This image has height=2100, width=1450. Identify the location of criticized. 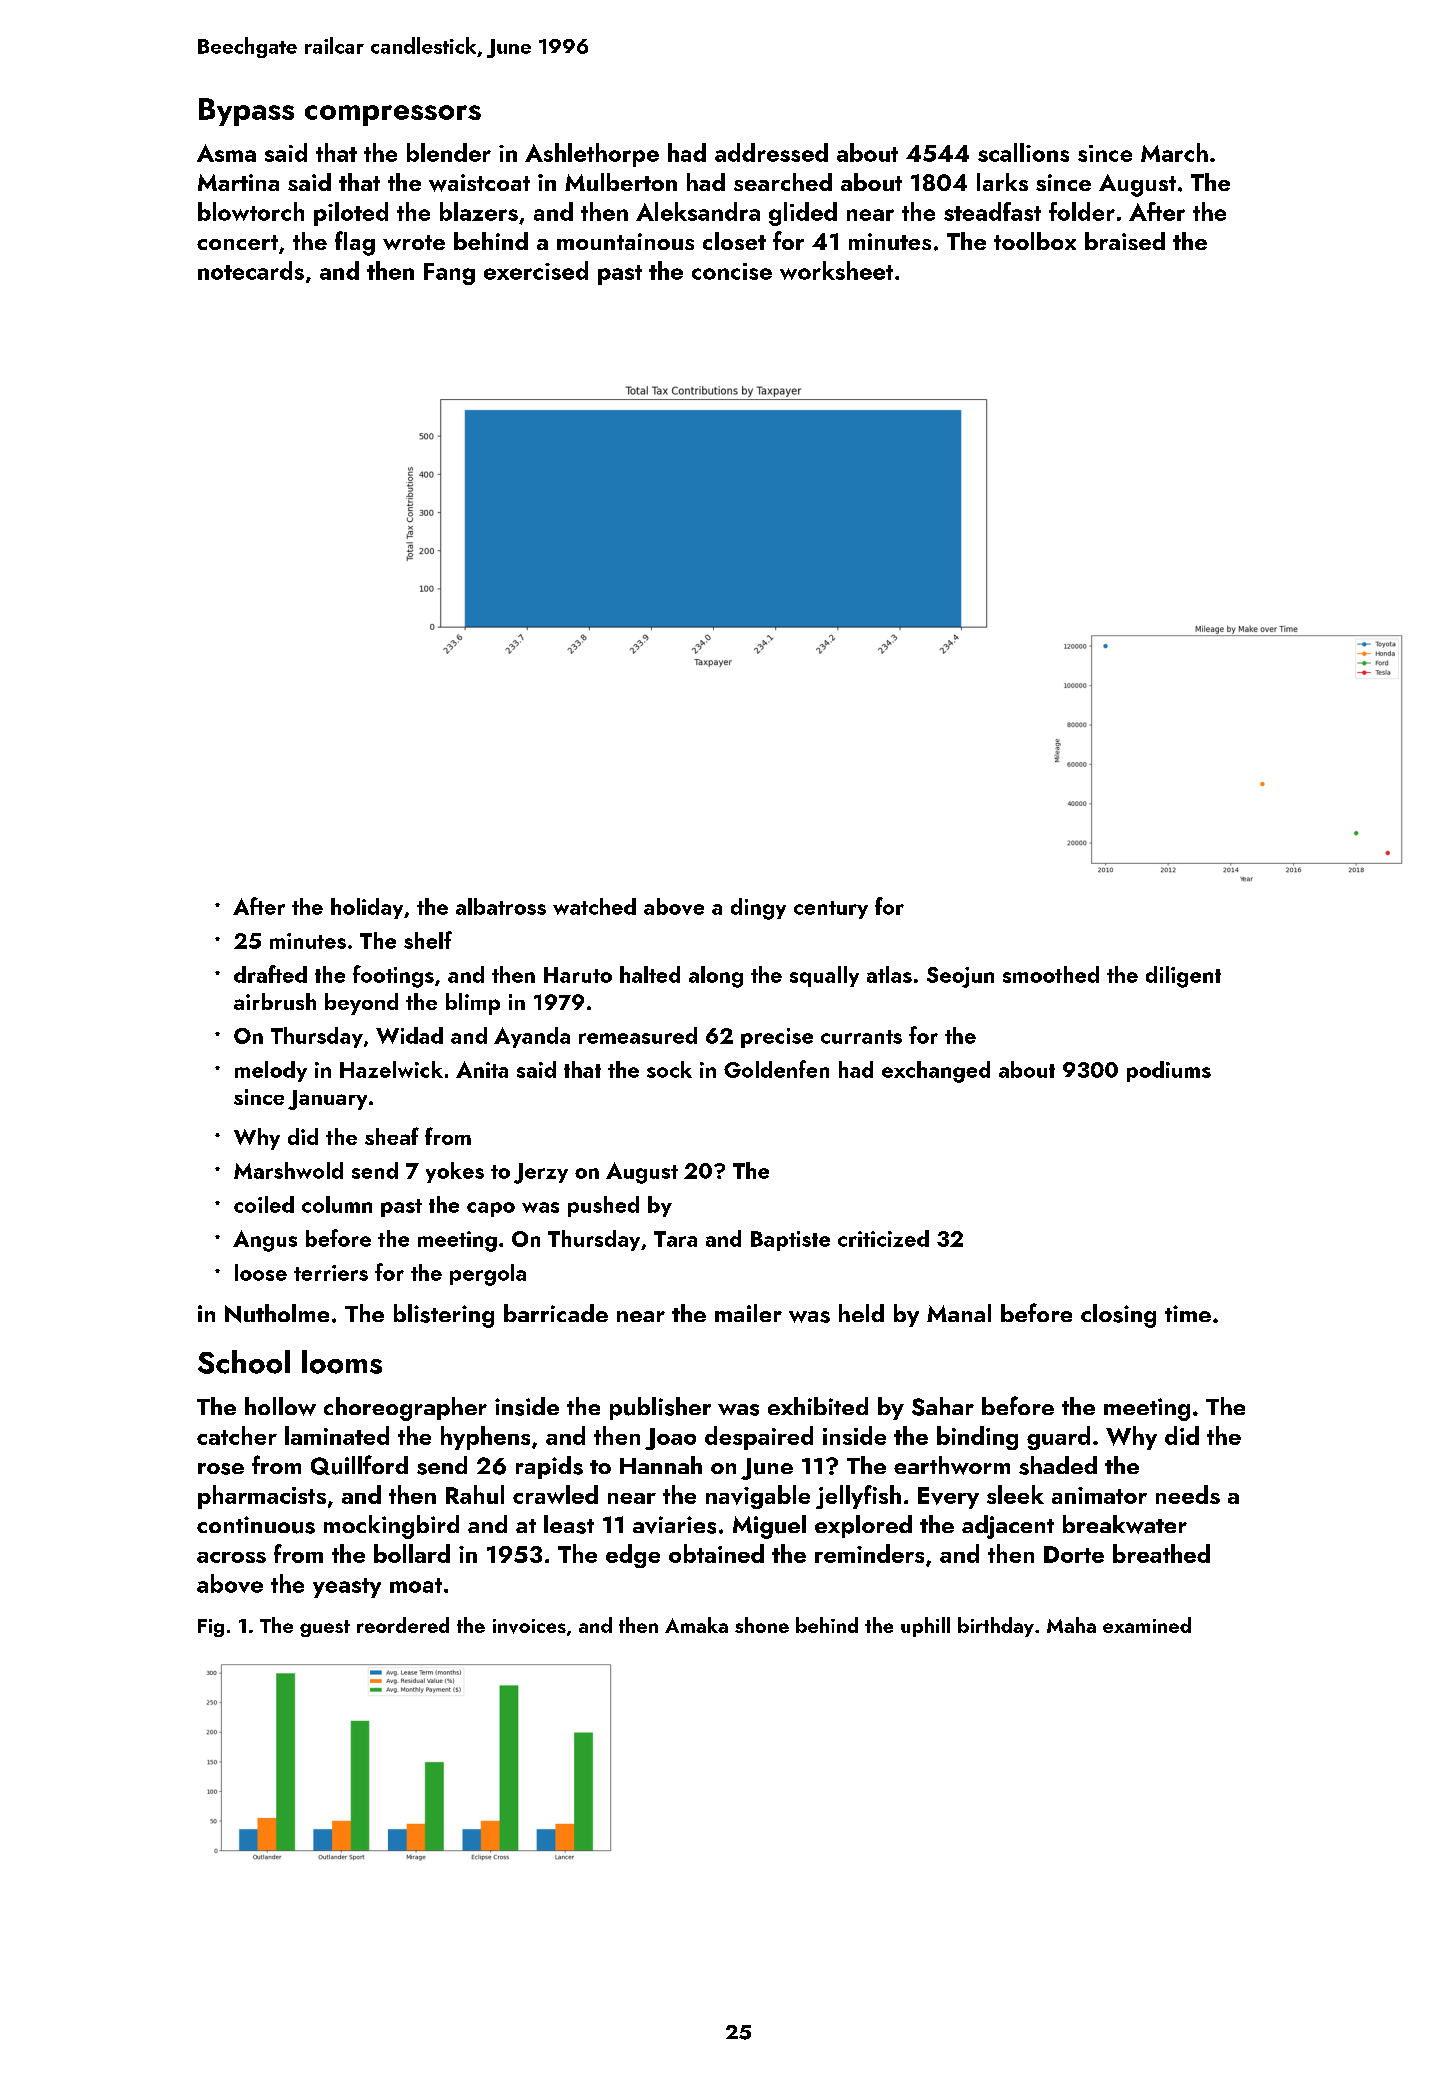
(883, 1238).
